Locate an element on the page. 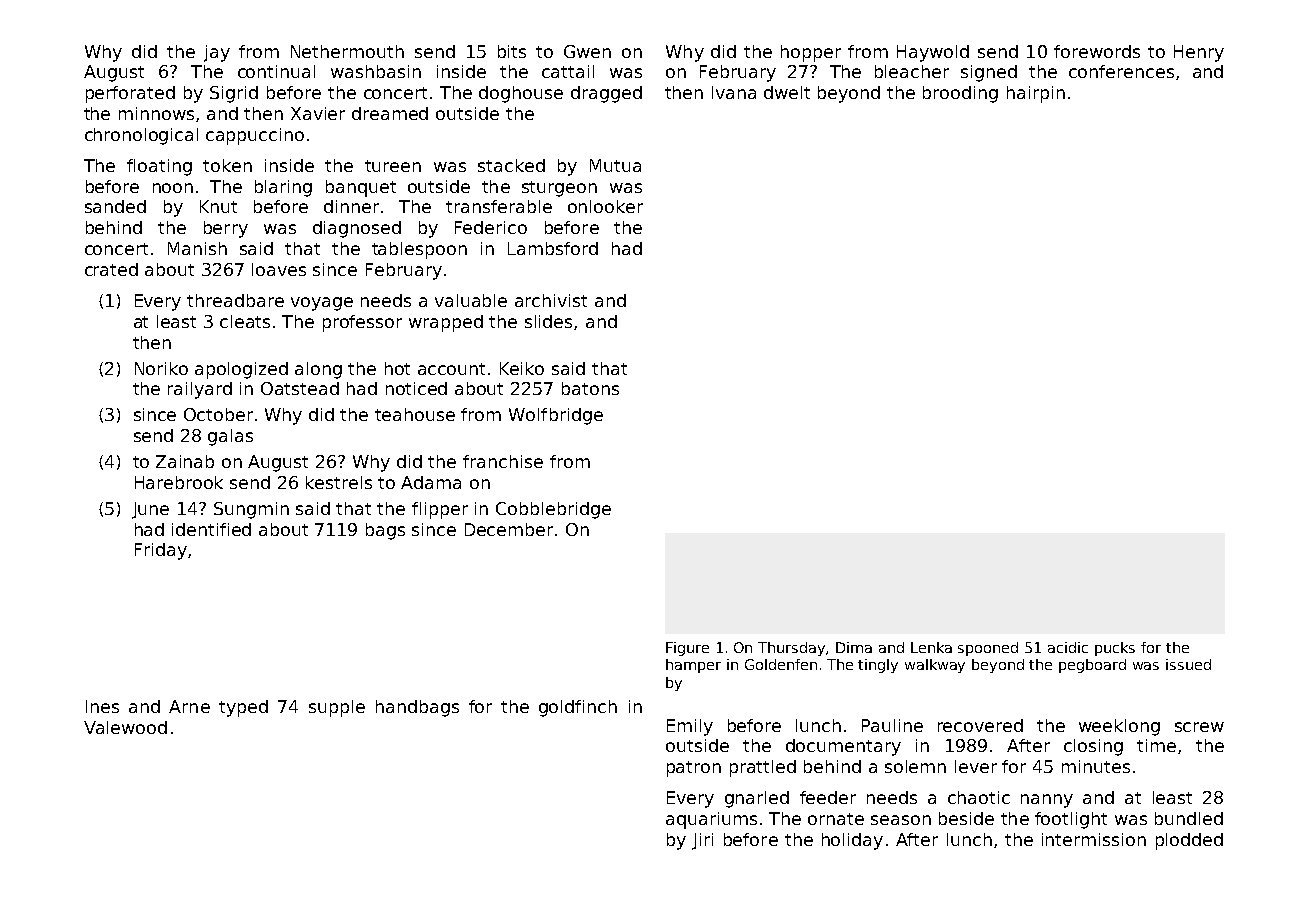 The height and width of the image is (924, 1308). Jiri is located at coordinates (702, 841).
